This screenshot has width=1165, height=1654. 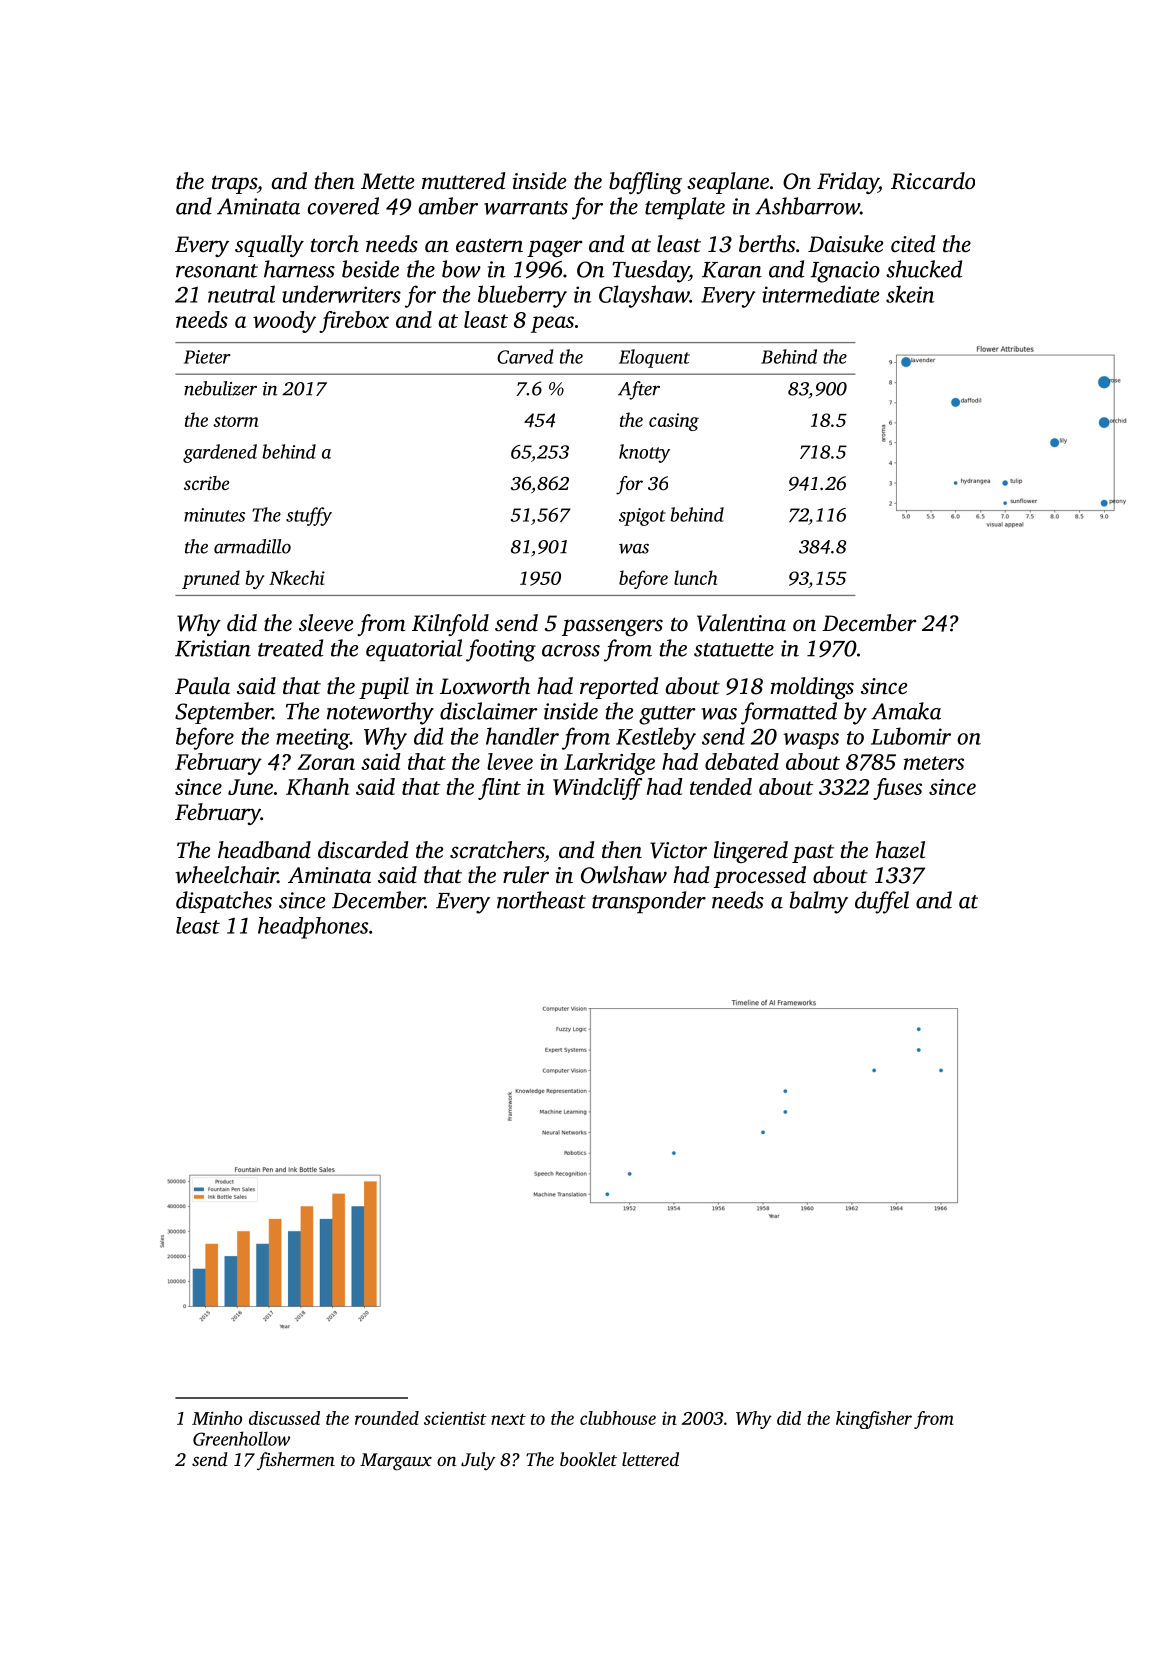 What do you see at coordinates (741, 623) in the screenshot?
I see `Valentina` at bounding box center [741, 623].
